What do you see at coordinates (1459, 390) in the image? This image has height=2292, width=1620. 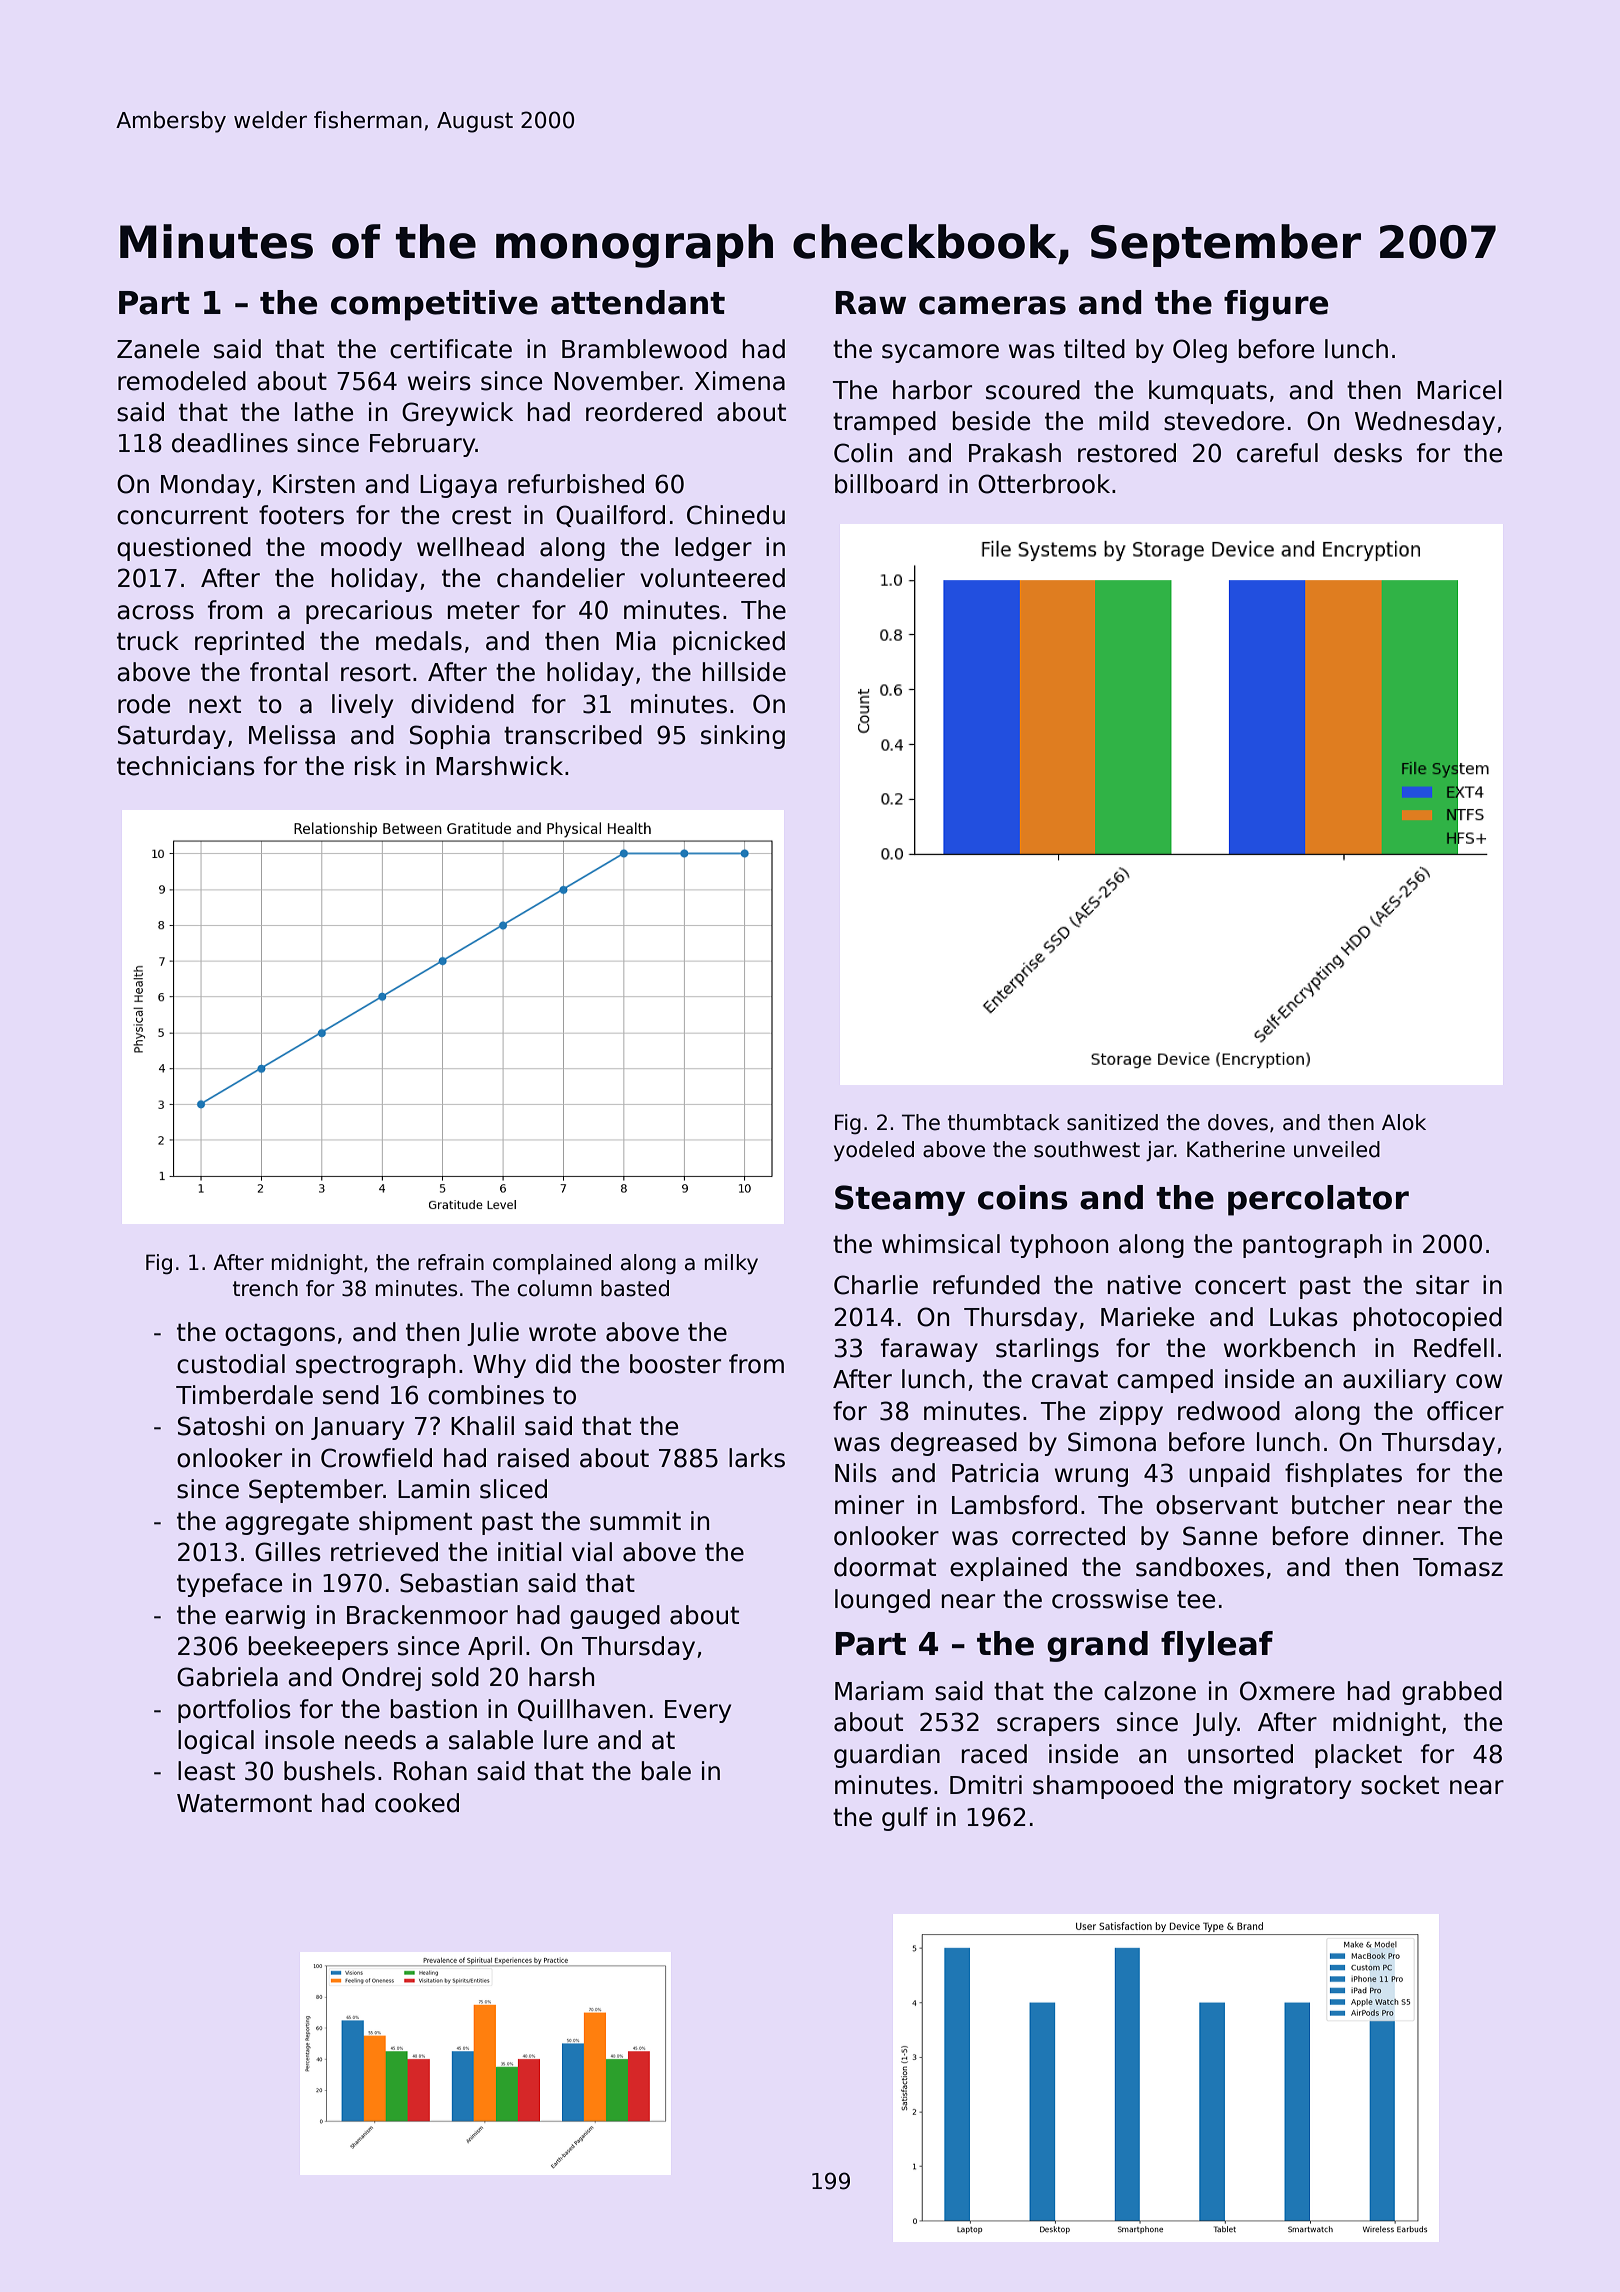 I see `Maricel` at bounding box center [1459, 390].
